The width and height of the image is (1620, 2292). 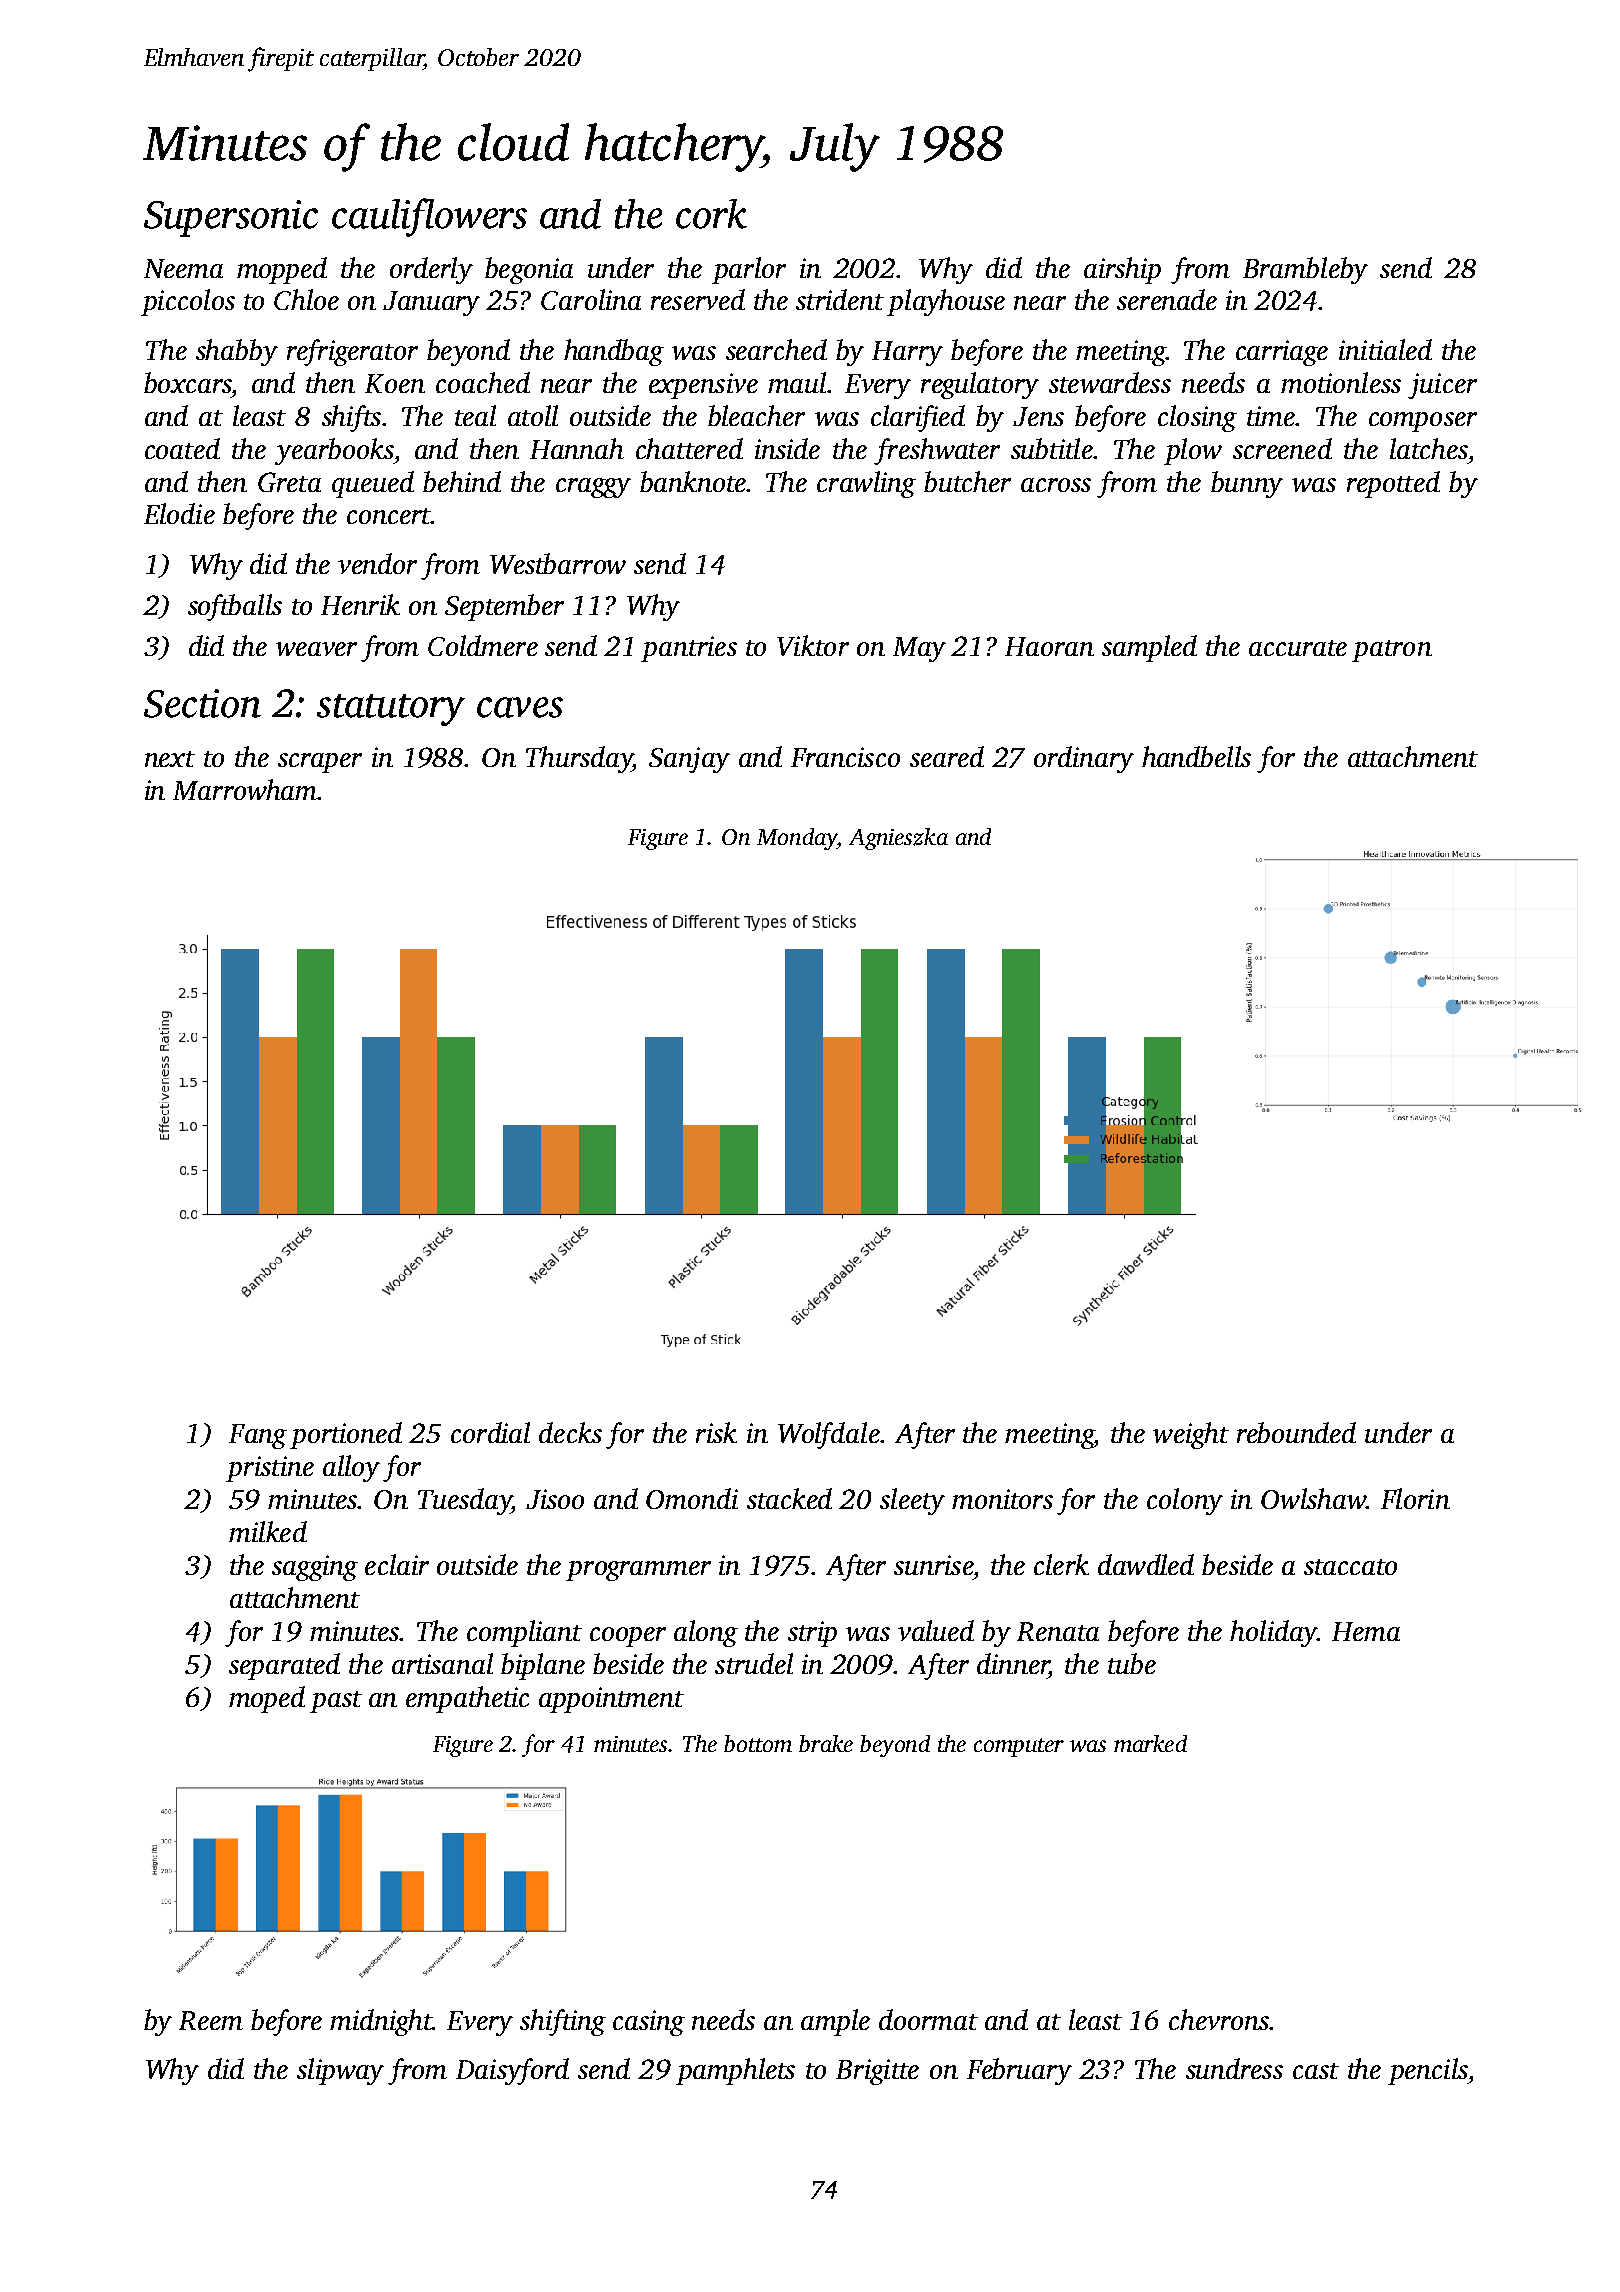 What do you see at coordinates (340, 2071) in the image?
I see `slipway` at bounding box center [340, 2071].
